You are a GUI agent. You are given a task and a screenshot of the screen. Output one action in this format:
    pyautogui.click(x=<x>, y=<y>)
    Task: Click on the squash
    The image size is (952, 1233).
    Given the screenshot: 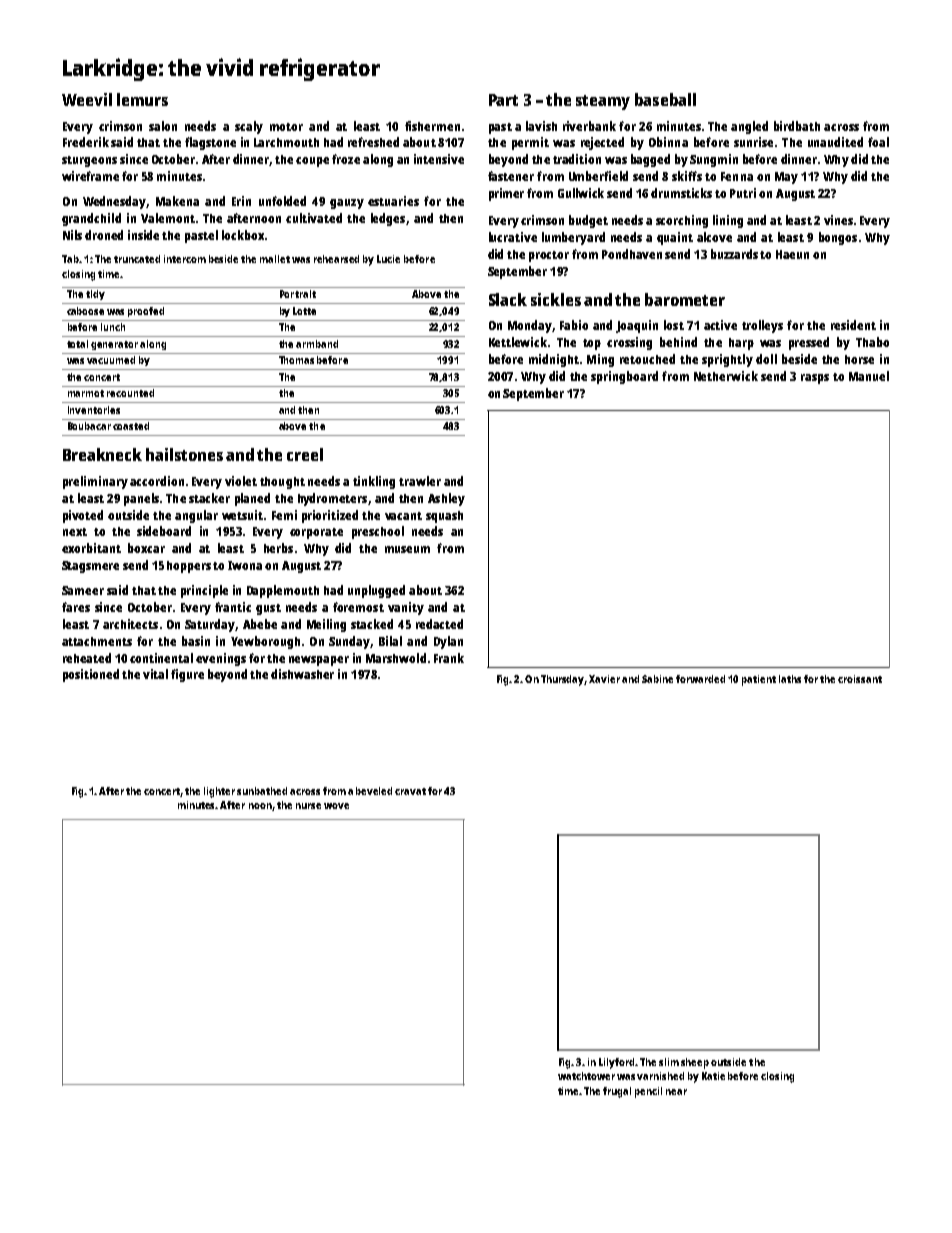 What is the action you would take?
    pyautogui.click(x=444, y=517)
